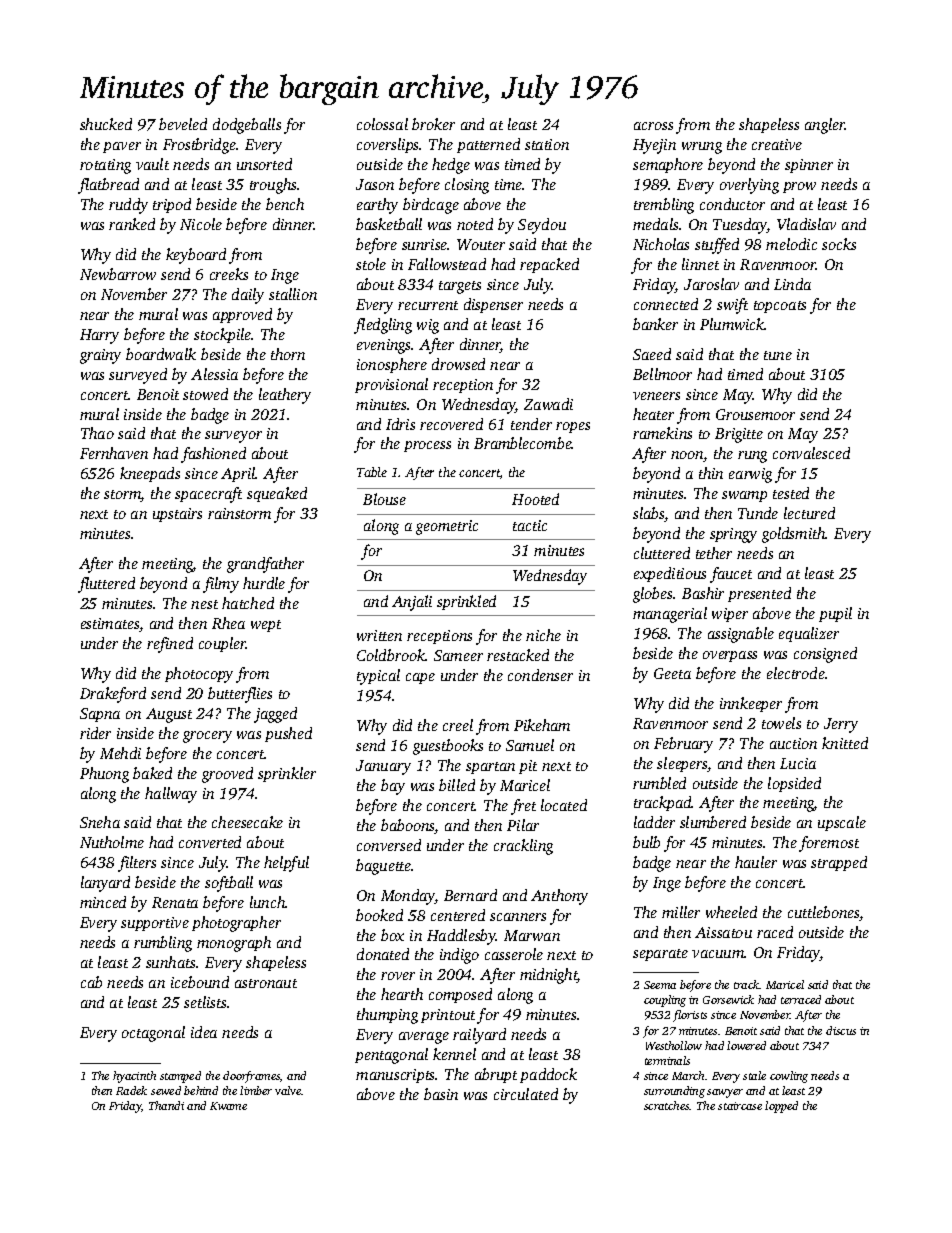  I want to click on idea, so click(204, 1032).
